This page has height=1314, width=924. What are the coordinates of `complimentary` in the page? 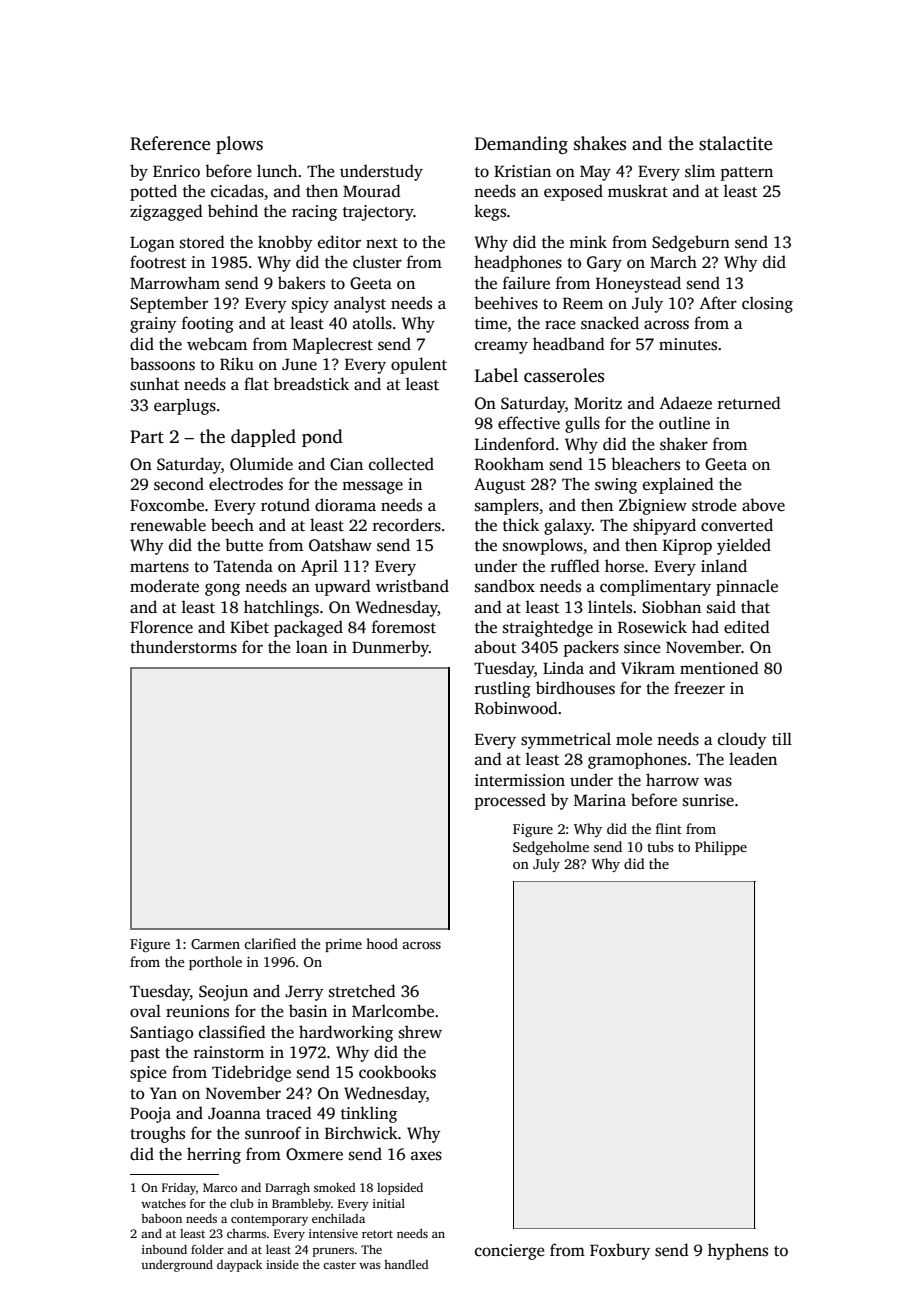 It's located at (655, 587).
